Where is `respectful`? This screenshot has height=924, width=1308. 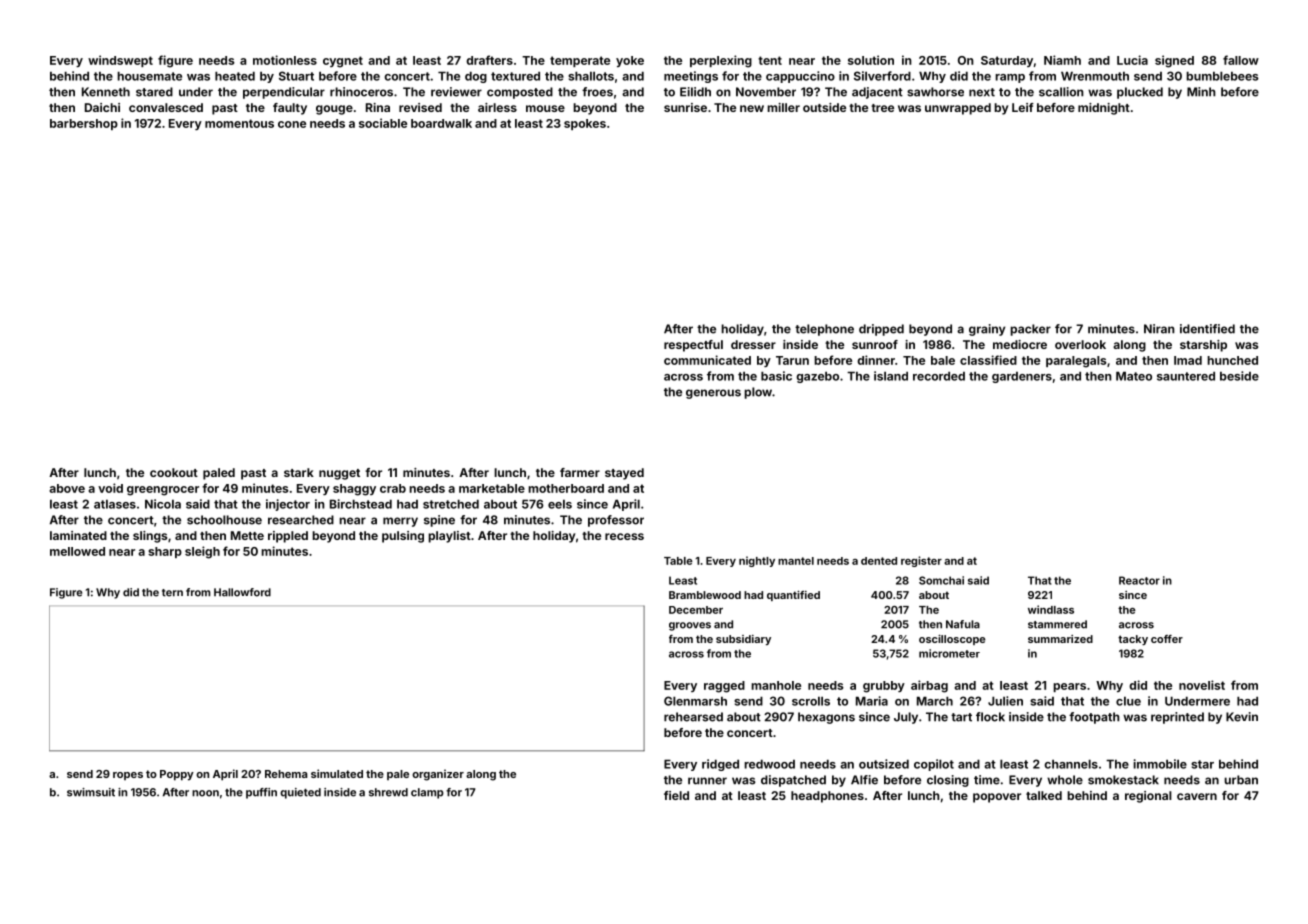
respectful is located at coordinates (693, 346).
